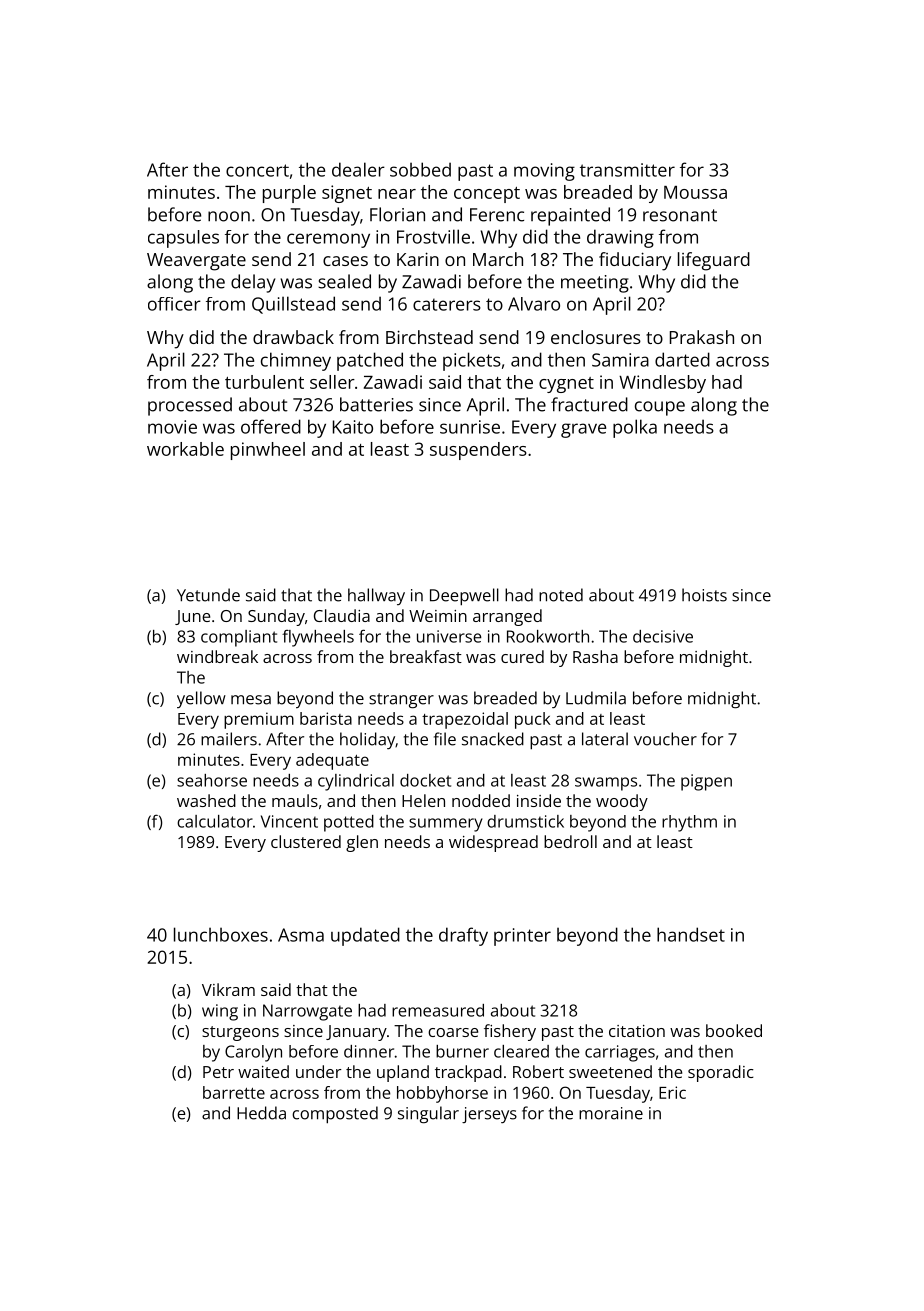 This screenshot has width=924, height=1311. What do you see at coordinates (689, 823) in the screenshot?
I see `rhythm` at bounding box center [689, 823].
